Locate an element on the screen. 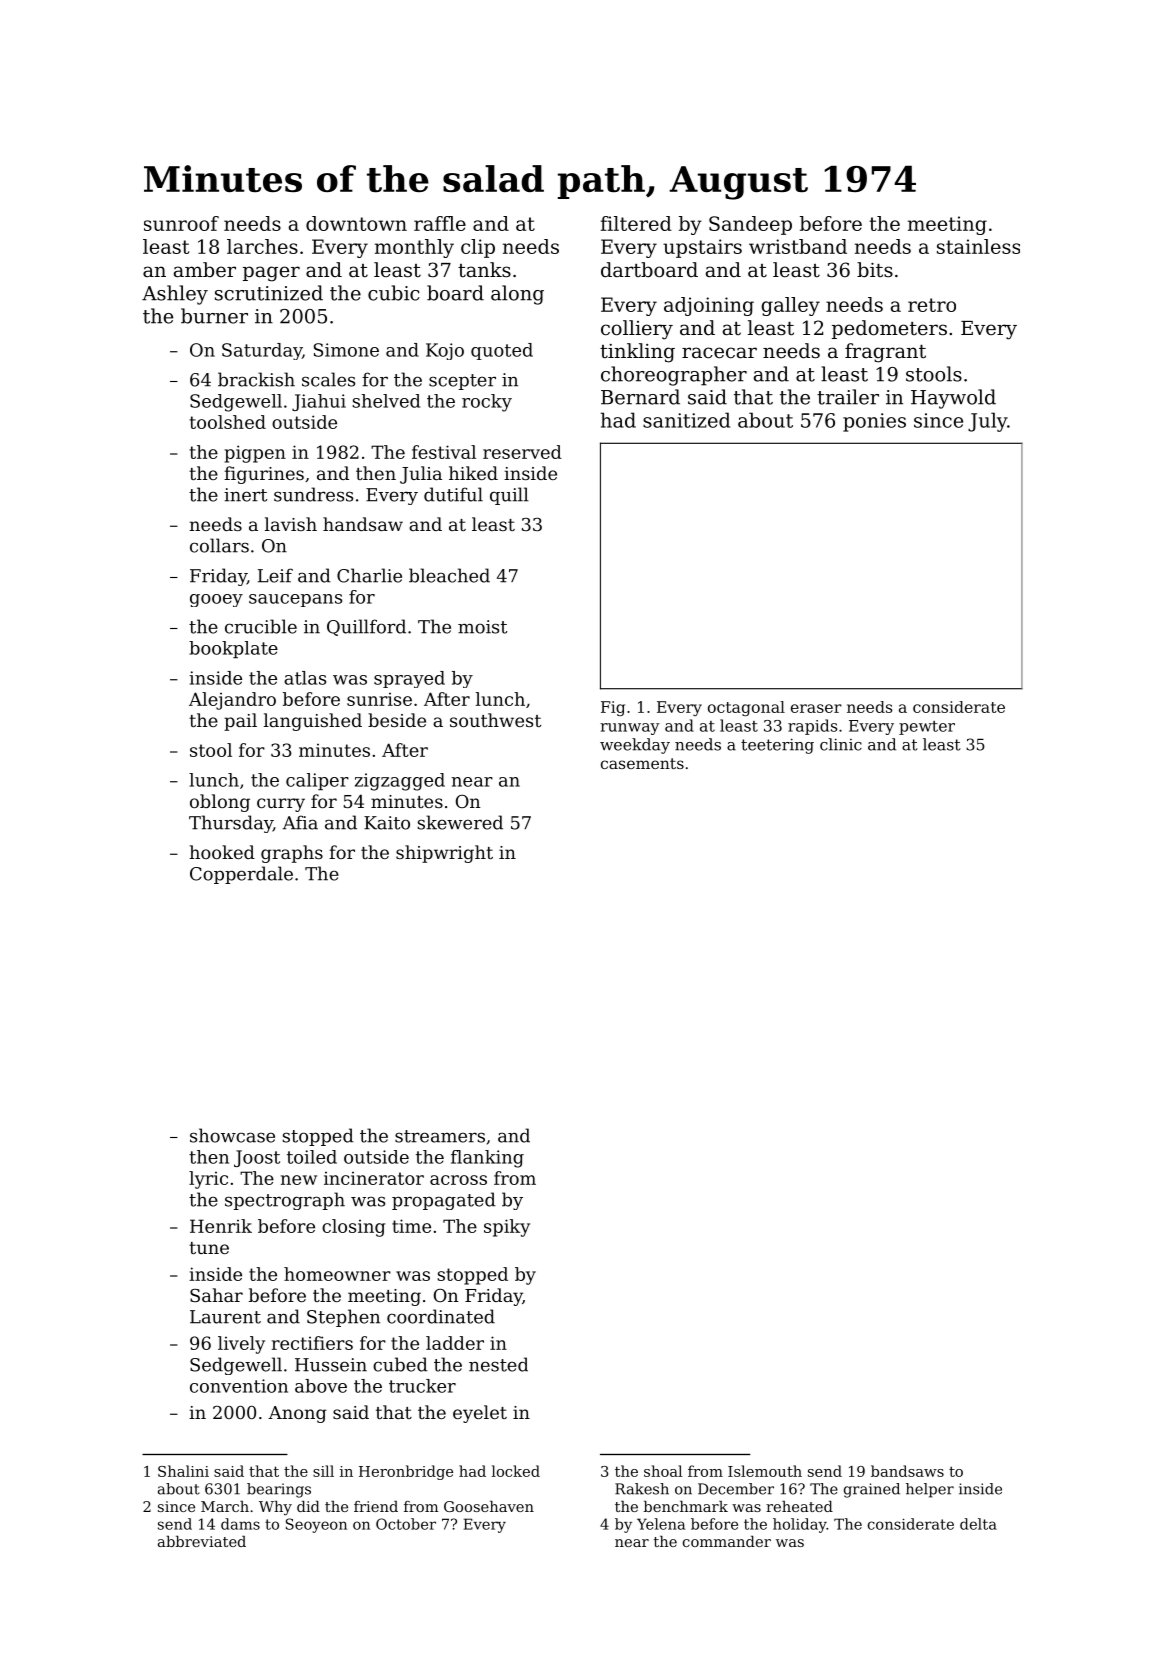 The height and width of the screenshot is (1654, 1165). sanitized is located at coordinates (686, 420).
